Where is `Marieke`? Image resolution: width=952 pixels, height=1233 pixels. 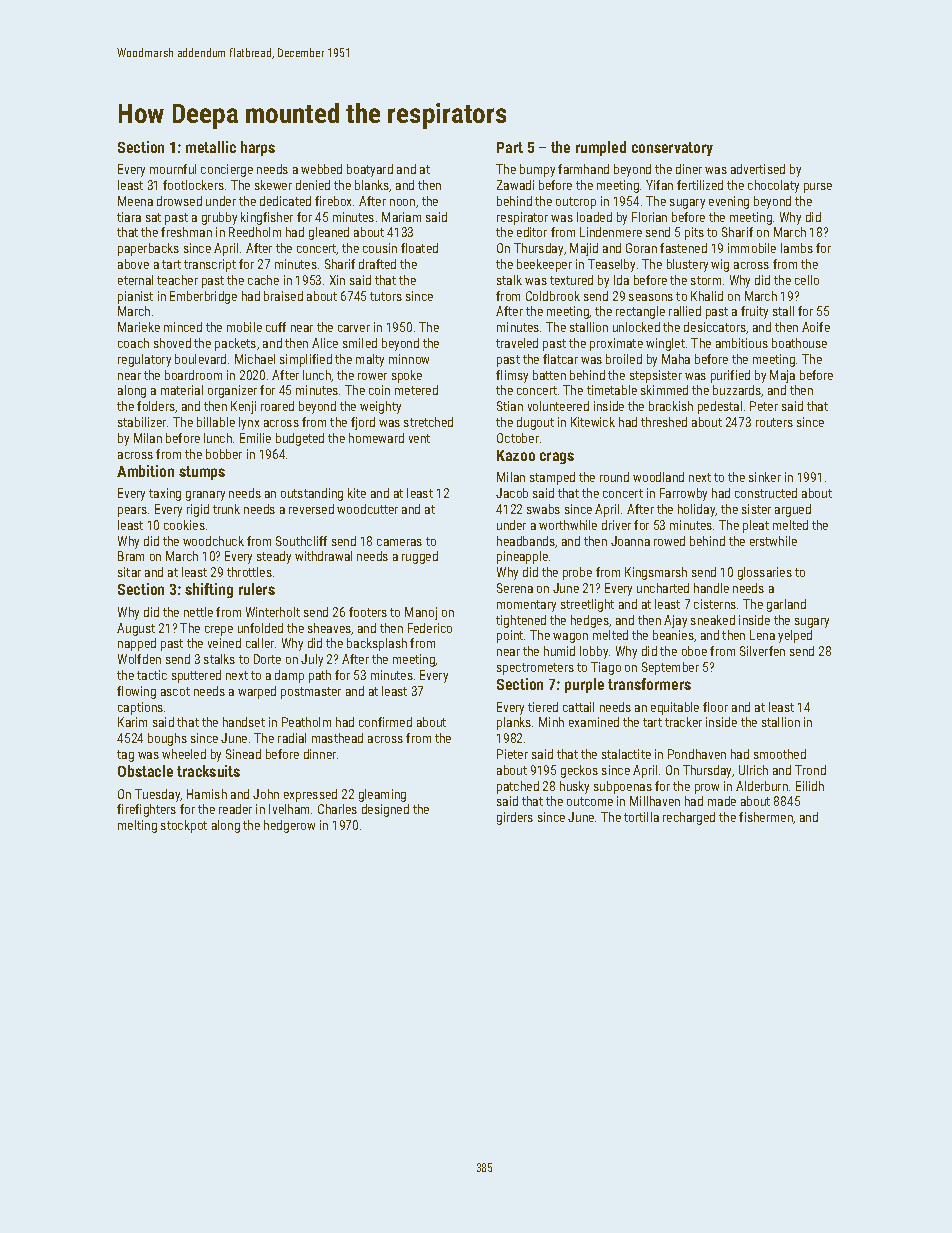 Marieke is located at coordinates (139, 327).
